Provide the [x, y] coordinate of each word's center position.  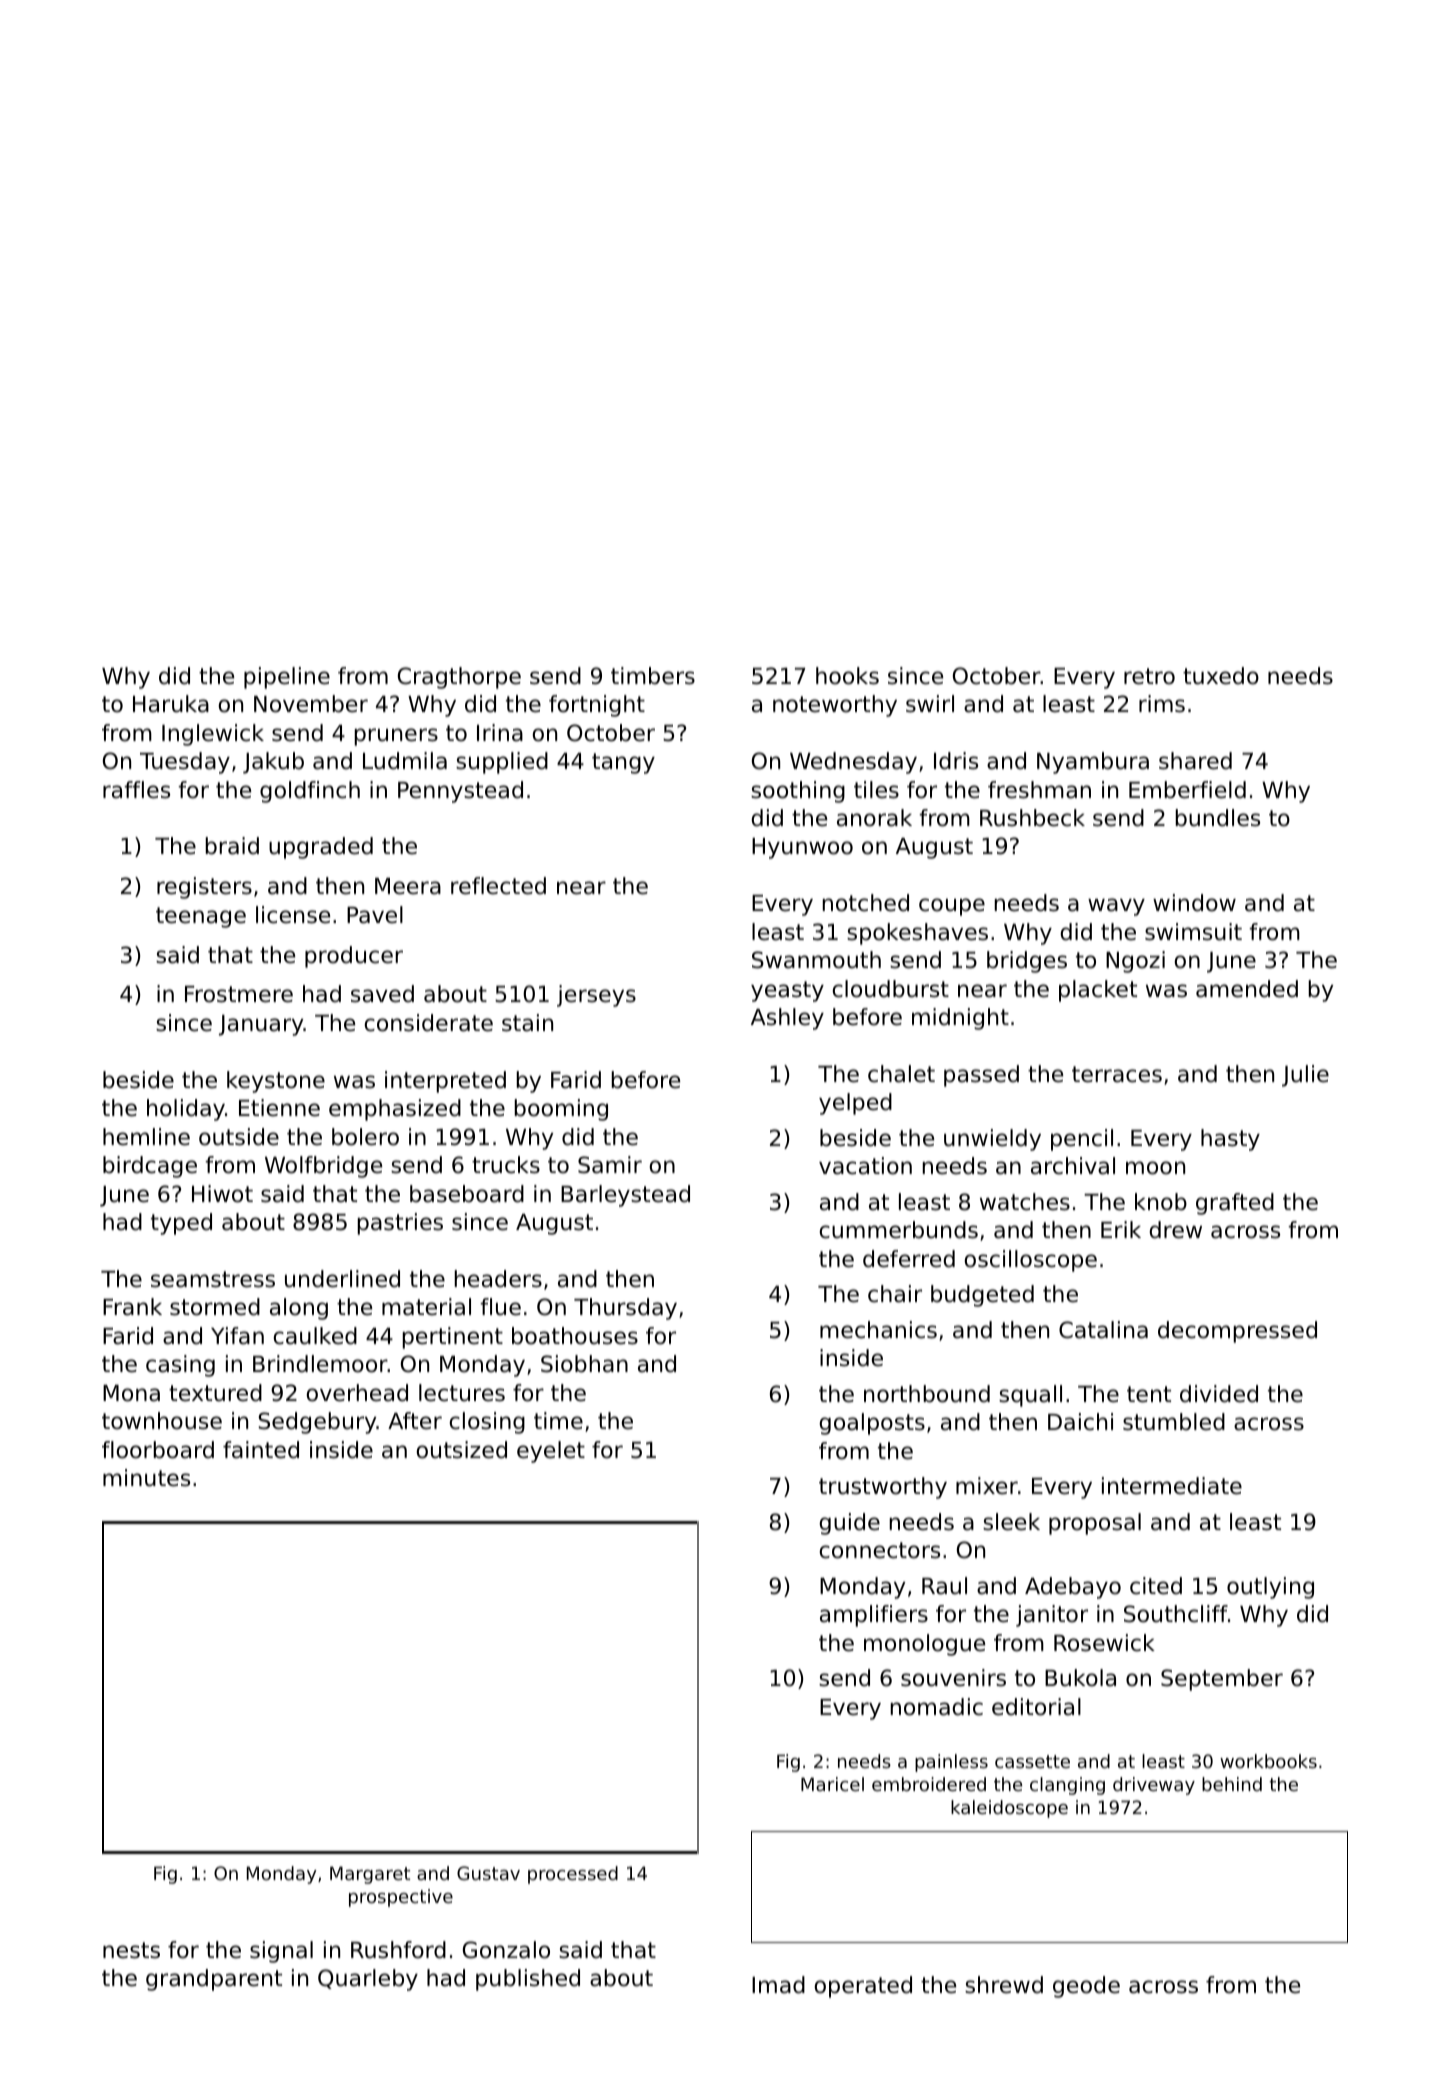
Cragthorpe [459, 678]
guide [850, 1524]
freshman [1039, 790]
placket [1098, 991]
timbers [653, 676]
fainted [261, 1450]
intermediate [1172, 1486]
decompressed [1237, 1332]
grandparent [214, 1980]
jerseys [596, 996]
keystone [276, 1082]
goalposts [872, 1424]
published [528, 1980]
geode [1086, 1987]
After [415, 1421]
